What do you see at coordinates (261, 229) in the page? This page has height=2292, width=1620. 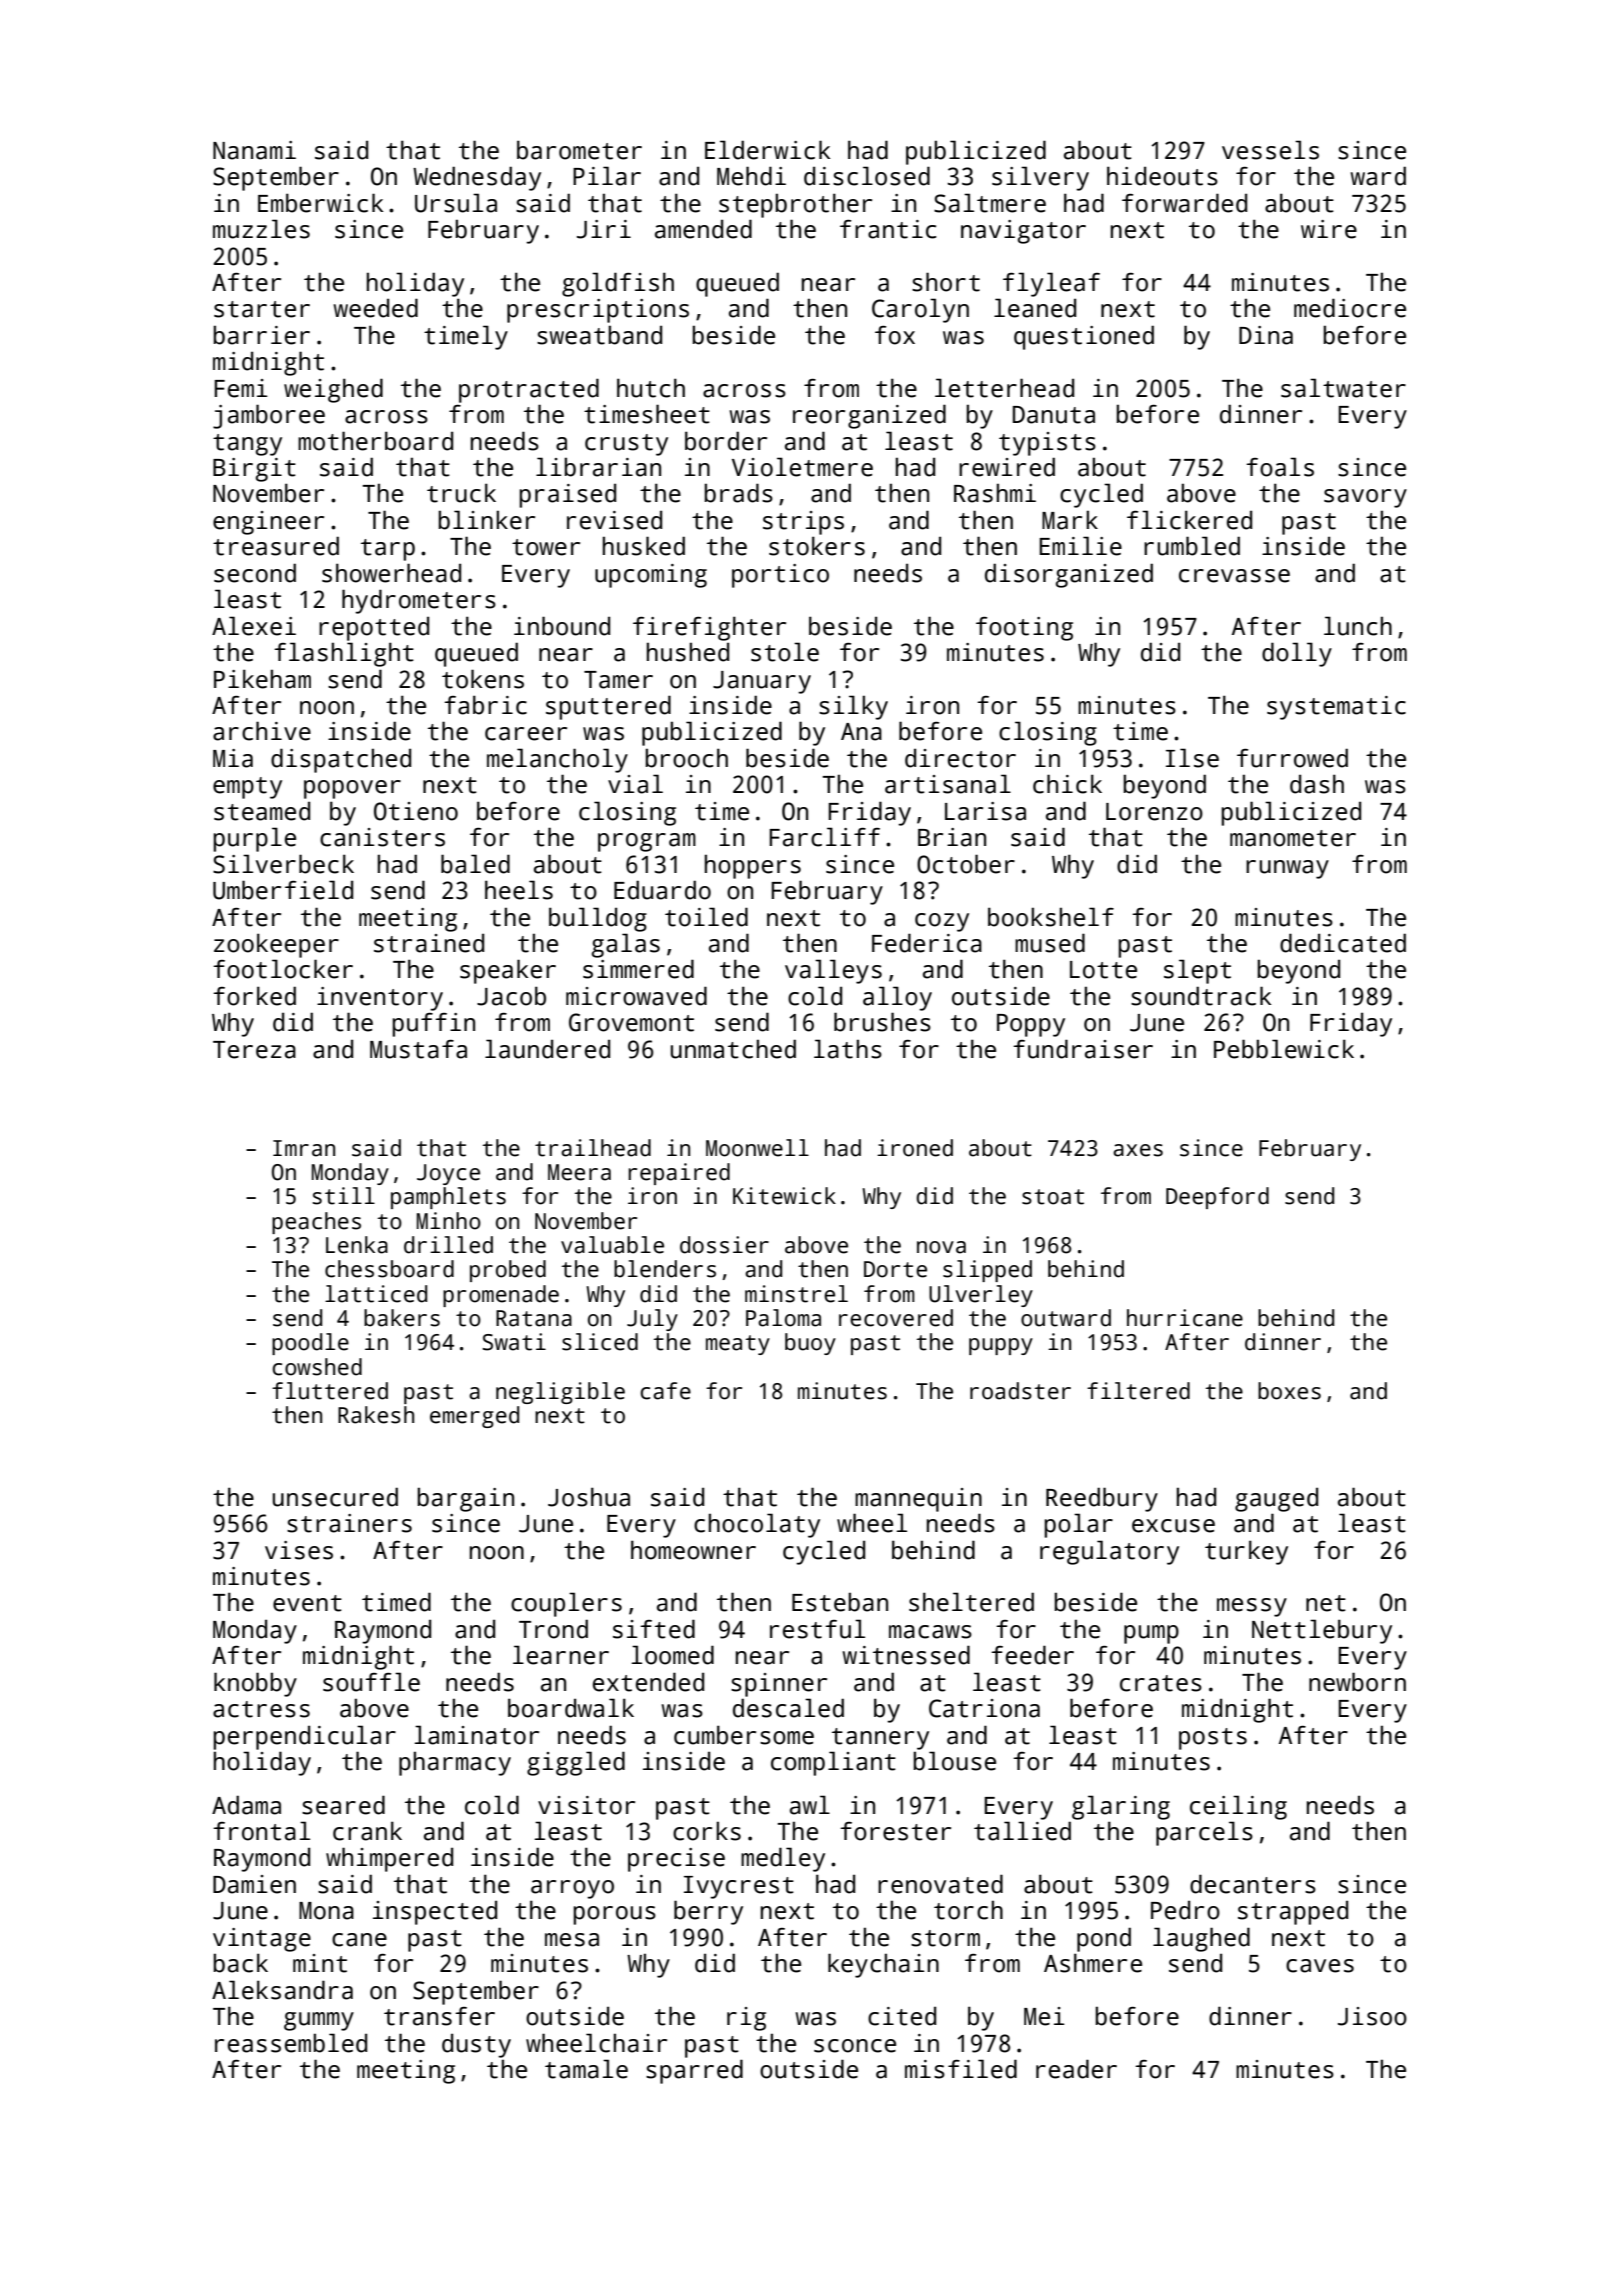 I see `muzzles` at bounding box center [261, 229].
